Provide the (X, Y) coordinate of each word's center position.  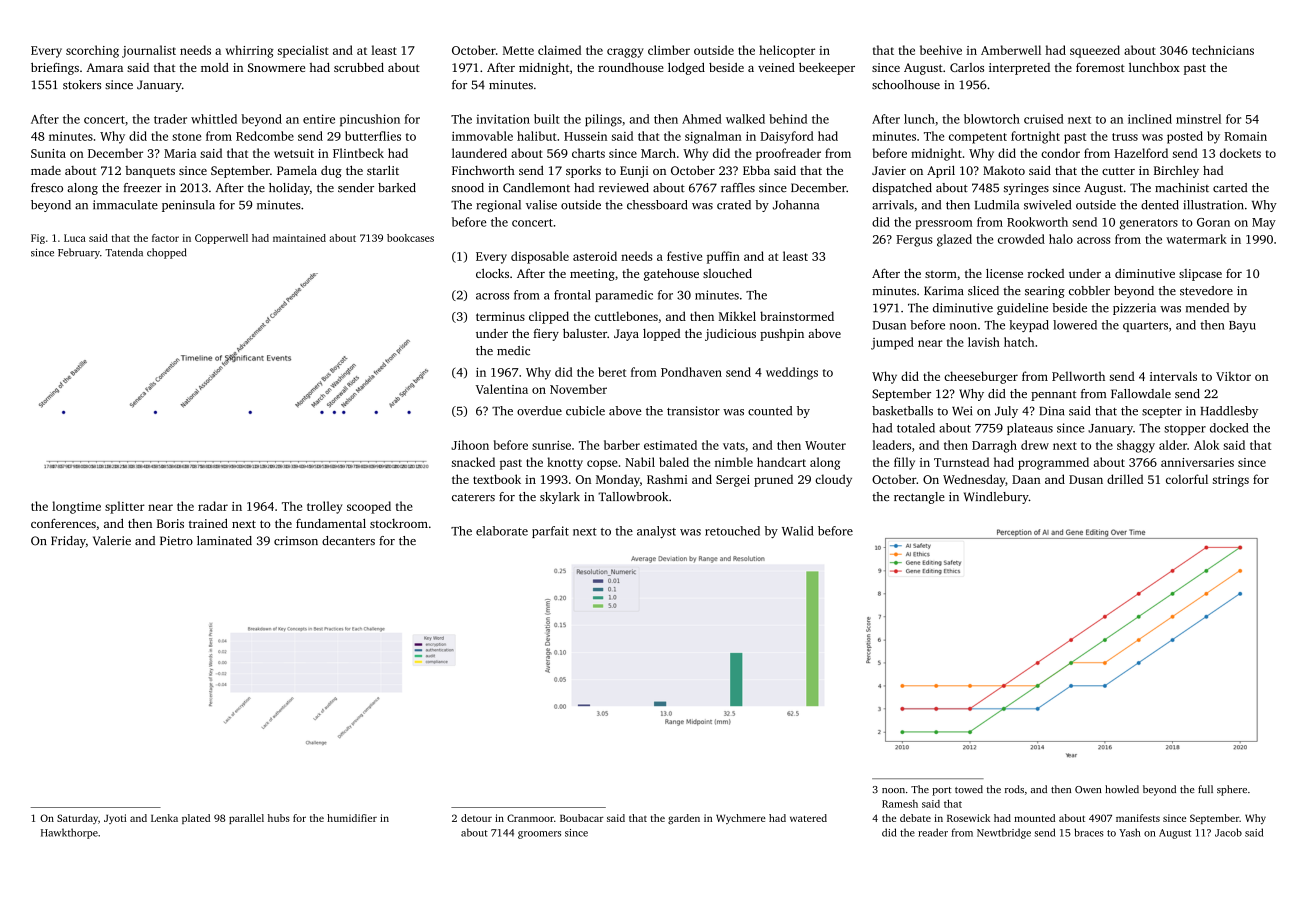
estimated (670, 445)
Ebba (756, 170)
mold (215, 67)
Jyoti (115, 819)
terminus (500, 316)
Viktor (1233, 376)
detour (476, 818)
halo (1061, 239)
